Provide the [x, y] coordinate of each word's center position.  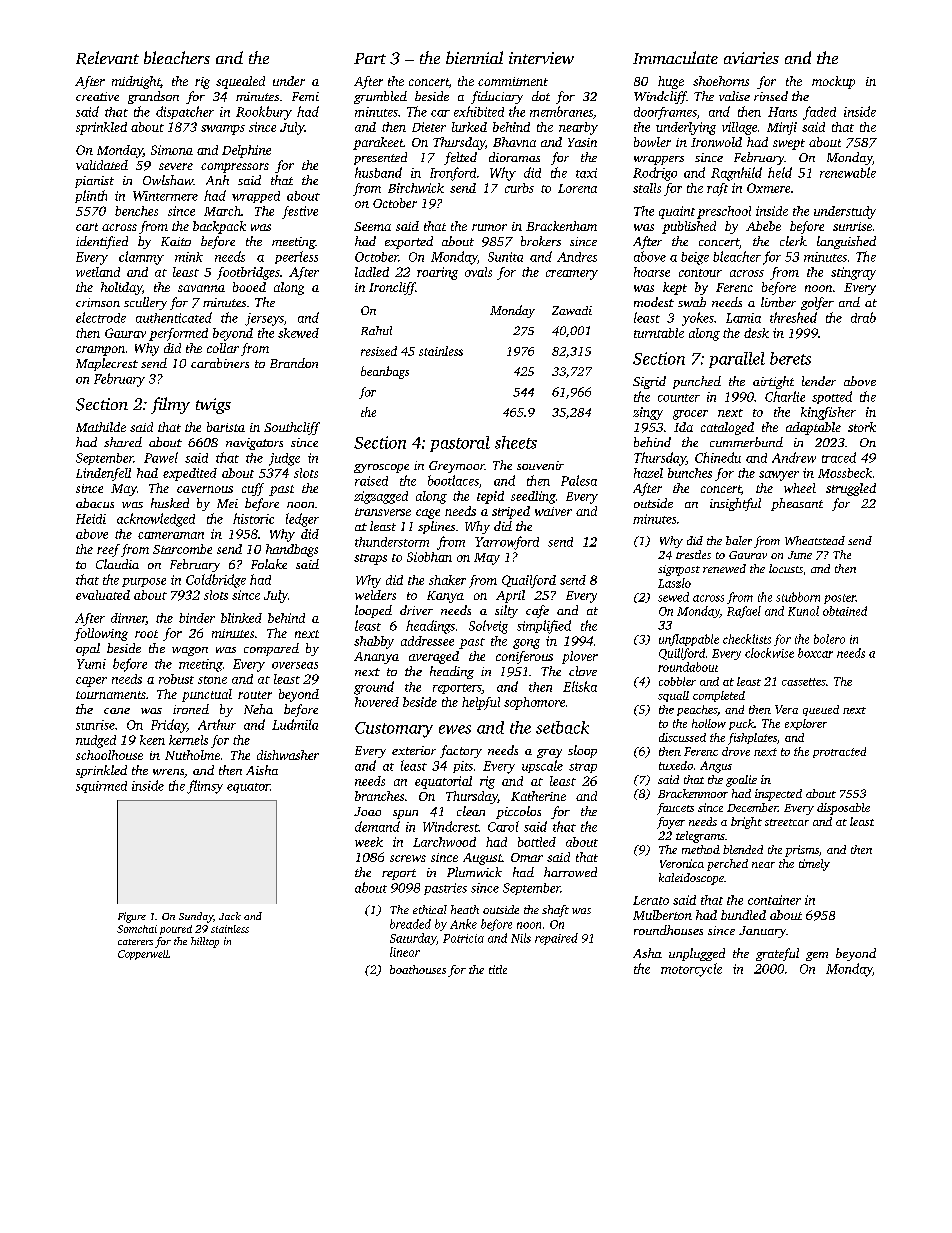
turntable [659, 333]
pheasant [797, 504]
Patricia [463, 938]
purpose [144, 582]
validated [102, 165]
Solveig [488, 627]
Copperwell [143, 955]
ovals [478, 272]
